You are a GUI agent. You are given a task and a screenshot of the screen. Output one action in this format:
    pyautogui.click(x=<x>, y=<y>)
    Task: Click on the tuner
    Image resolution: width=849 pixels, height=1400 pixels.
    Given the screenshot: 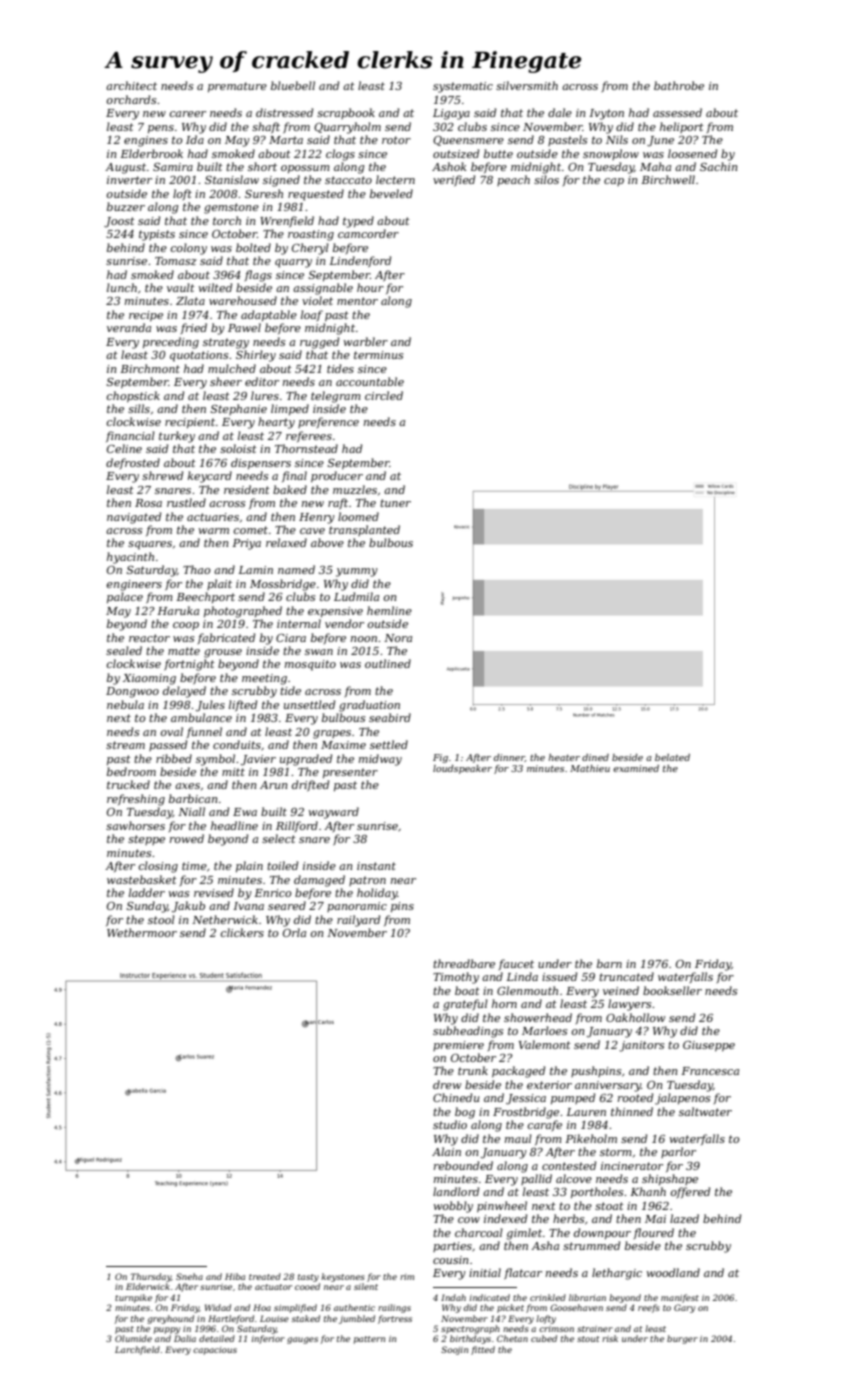 What is the action you would take?
    pyautogui.click(x=395, y=503)
